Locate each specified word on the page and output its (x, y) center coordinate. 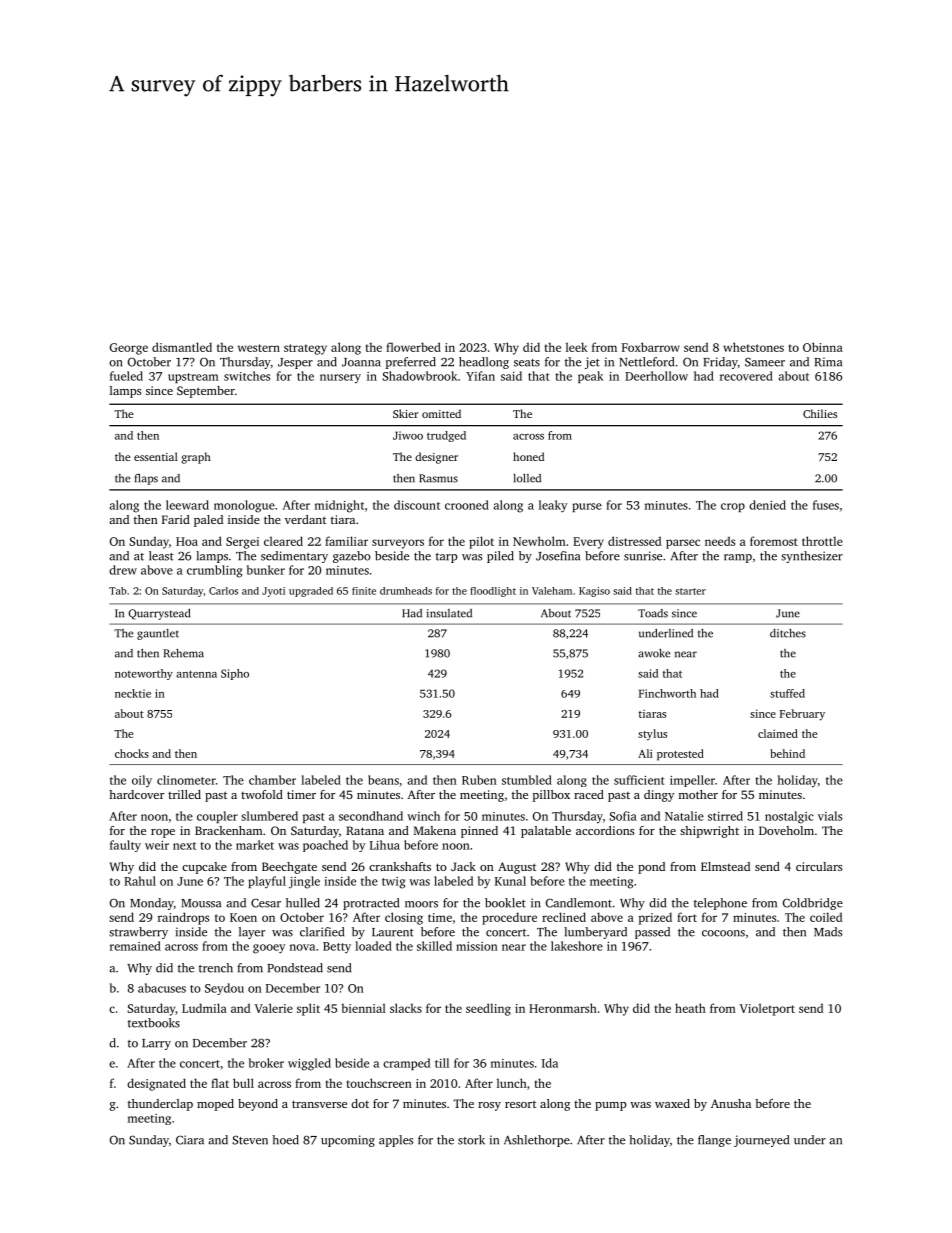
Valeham (552, 591)
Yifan (480, 376)
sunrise (643, 556)
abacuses (162, 988)
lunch (512, 1083)
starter (690, 591)
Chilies (820, 413)
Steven (250, 1140)
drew (123, 570)
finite (364, 591)
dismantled (182, 347)
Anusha (731, 1103)
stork (471, 1140)
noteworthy (144, 674)
